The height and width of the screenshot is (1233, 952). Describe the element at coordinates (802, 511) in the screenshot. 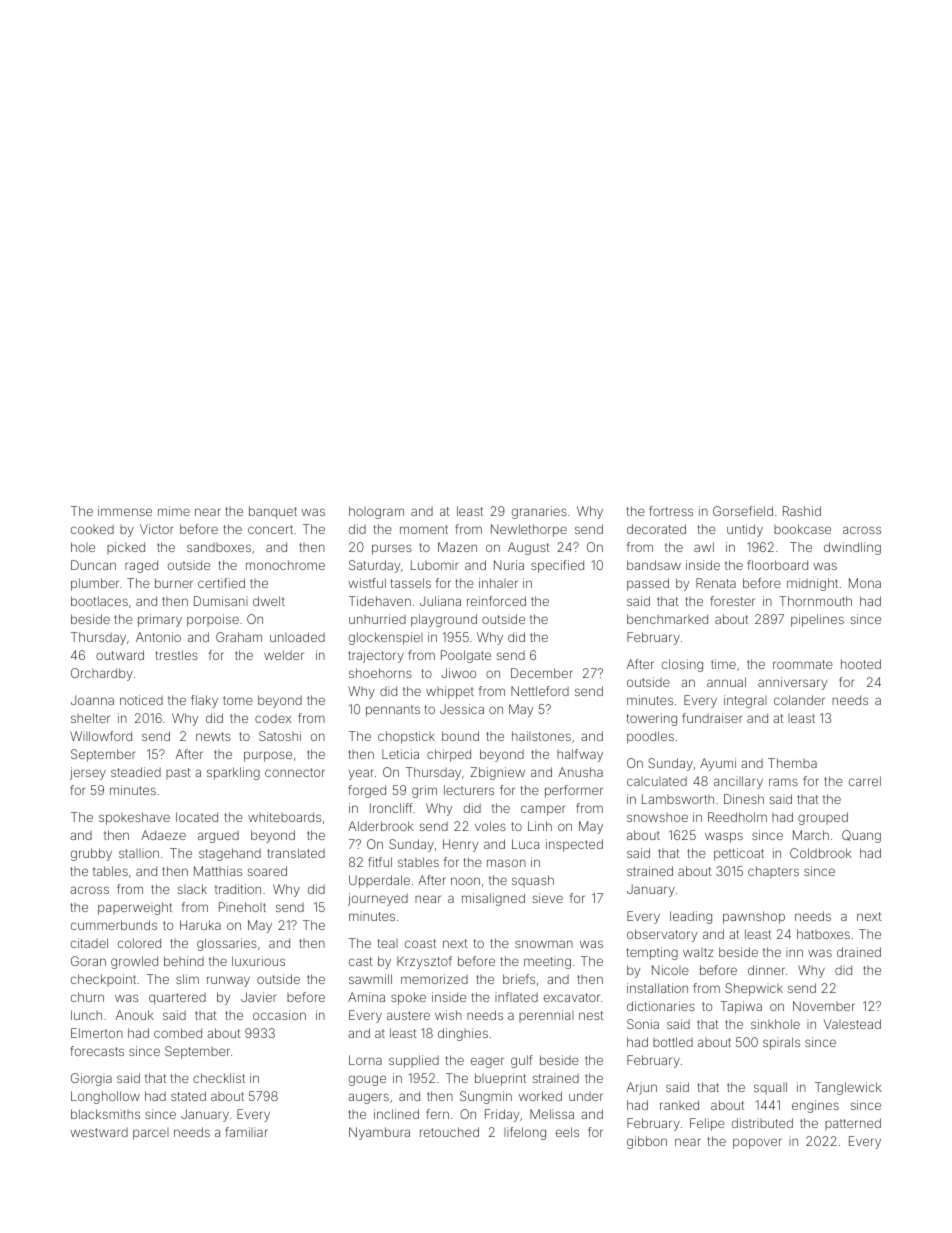

I see `Rashid` at that location.
